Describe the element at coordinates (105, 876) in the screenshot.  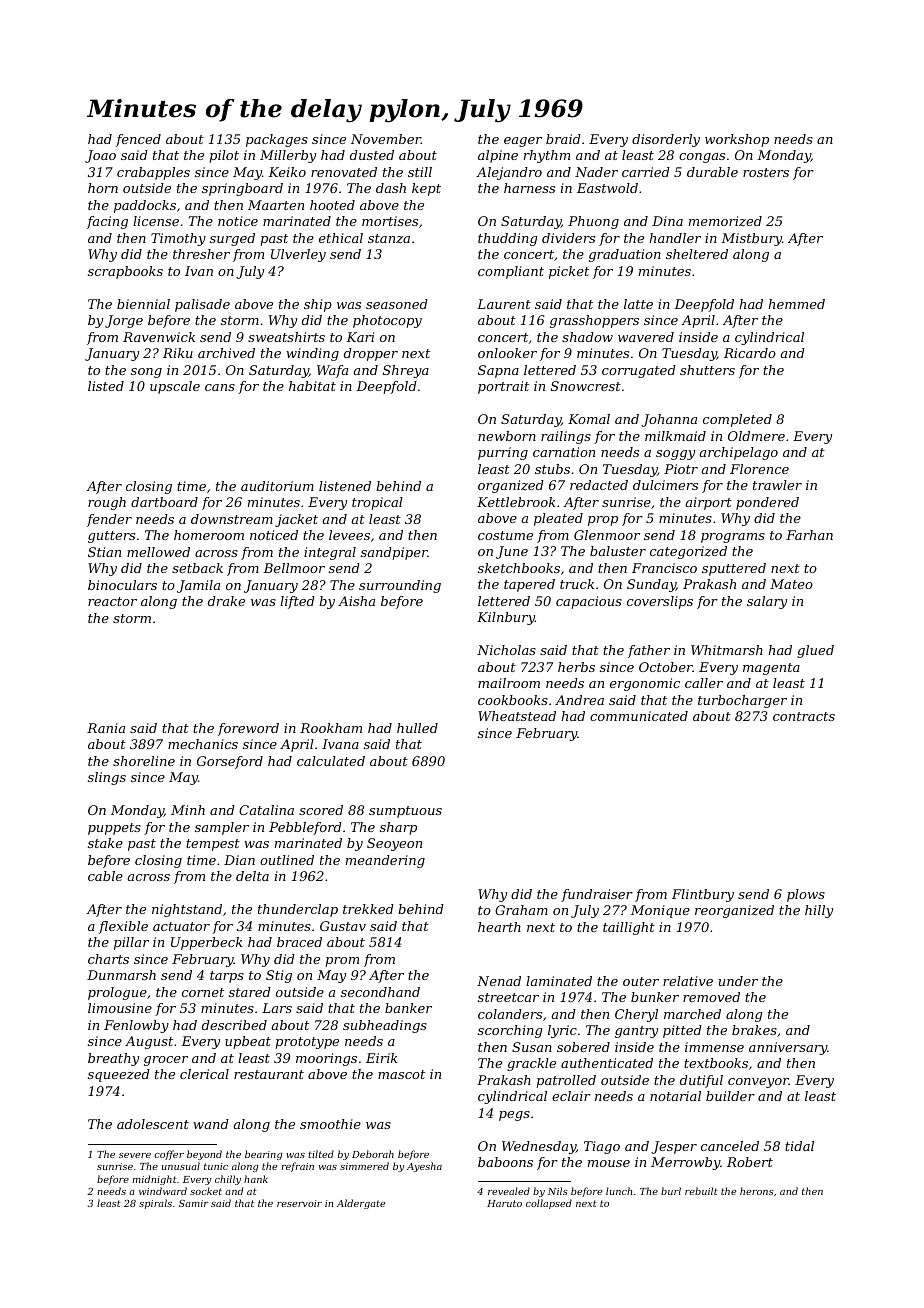
I see `cable` at that location.
